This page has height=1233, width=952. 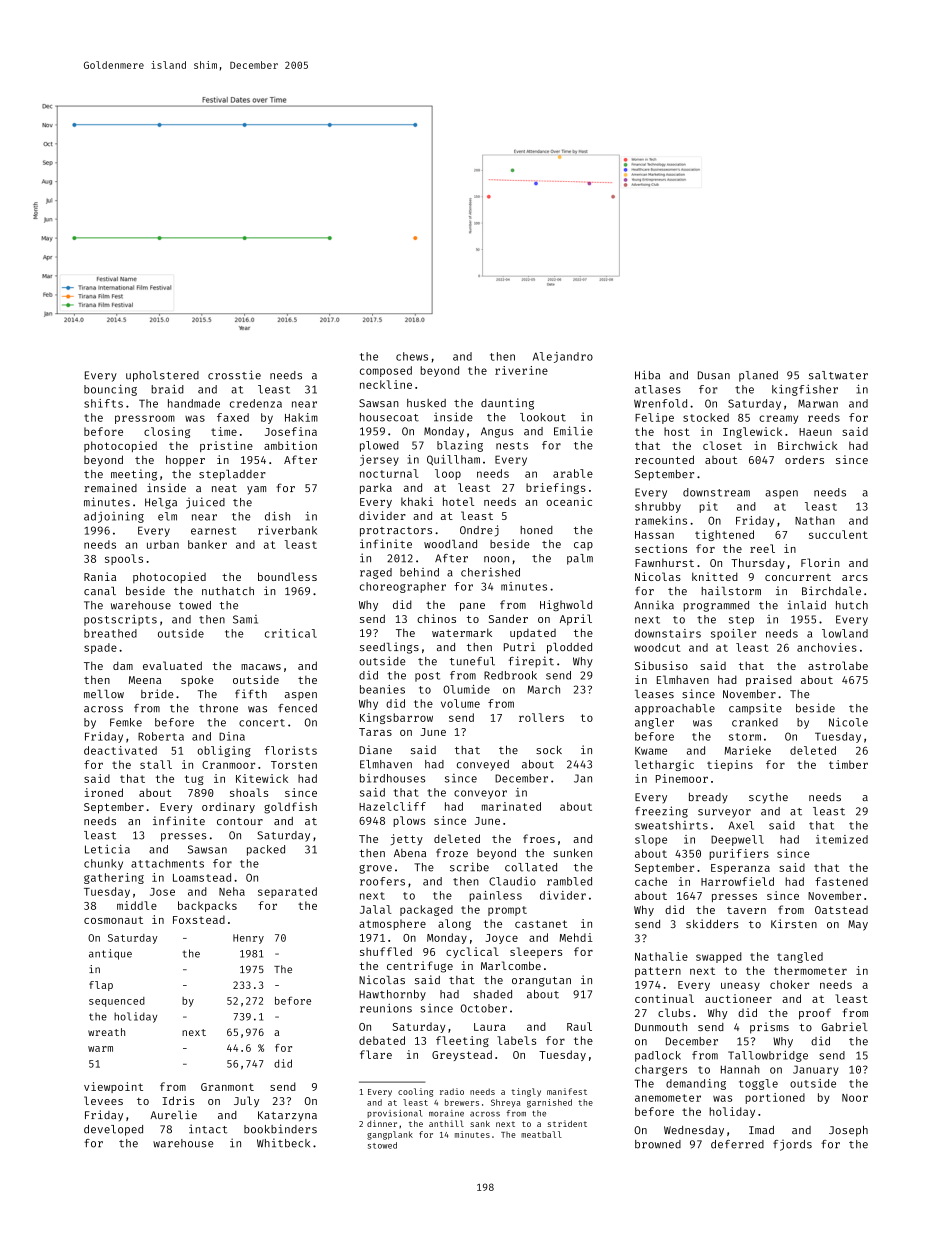 I want to click on Alejandro, so click(x=563, y=357).
